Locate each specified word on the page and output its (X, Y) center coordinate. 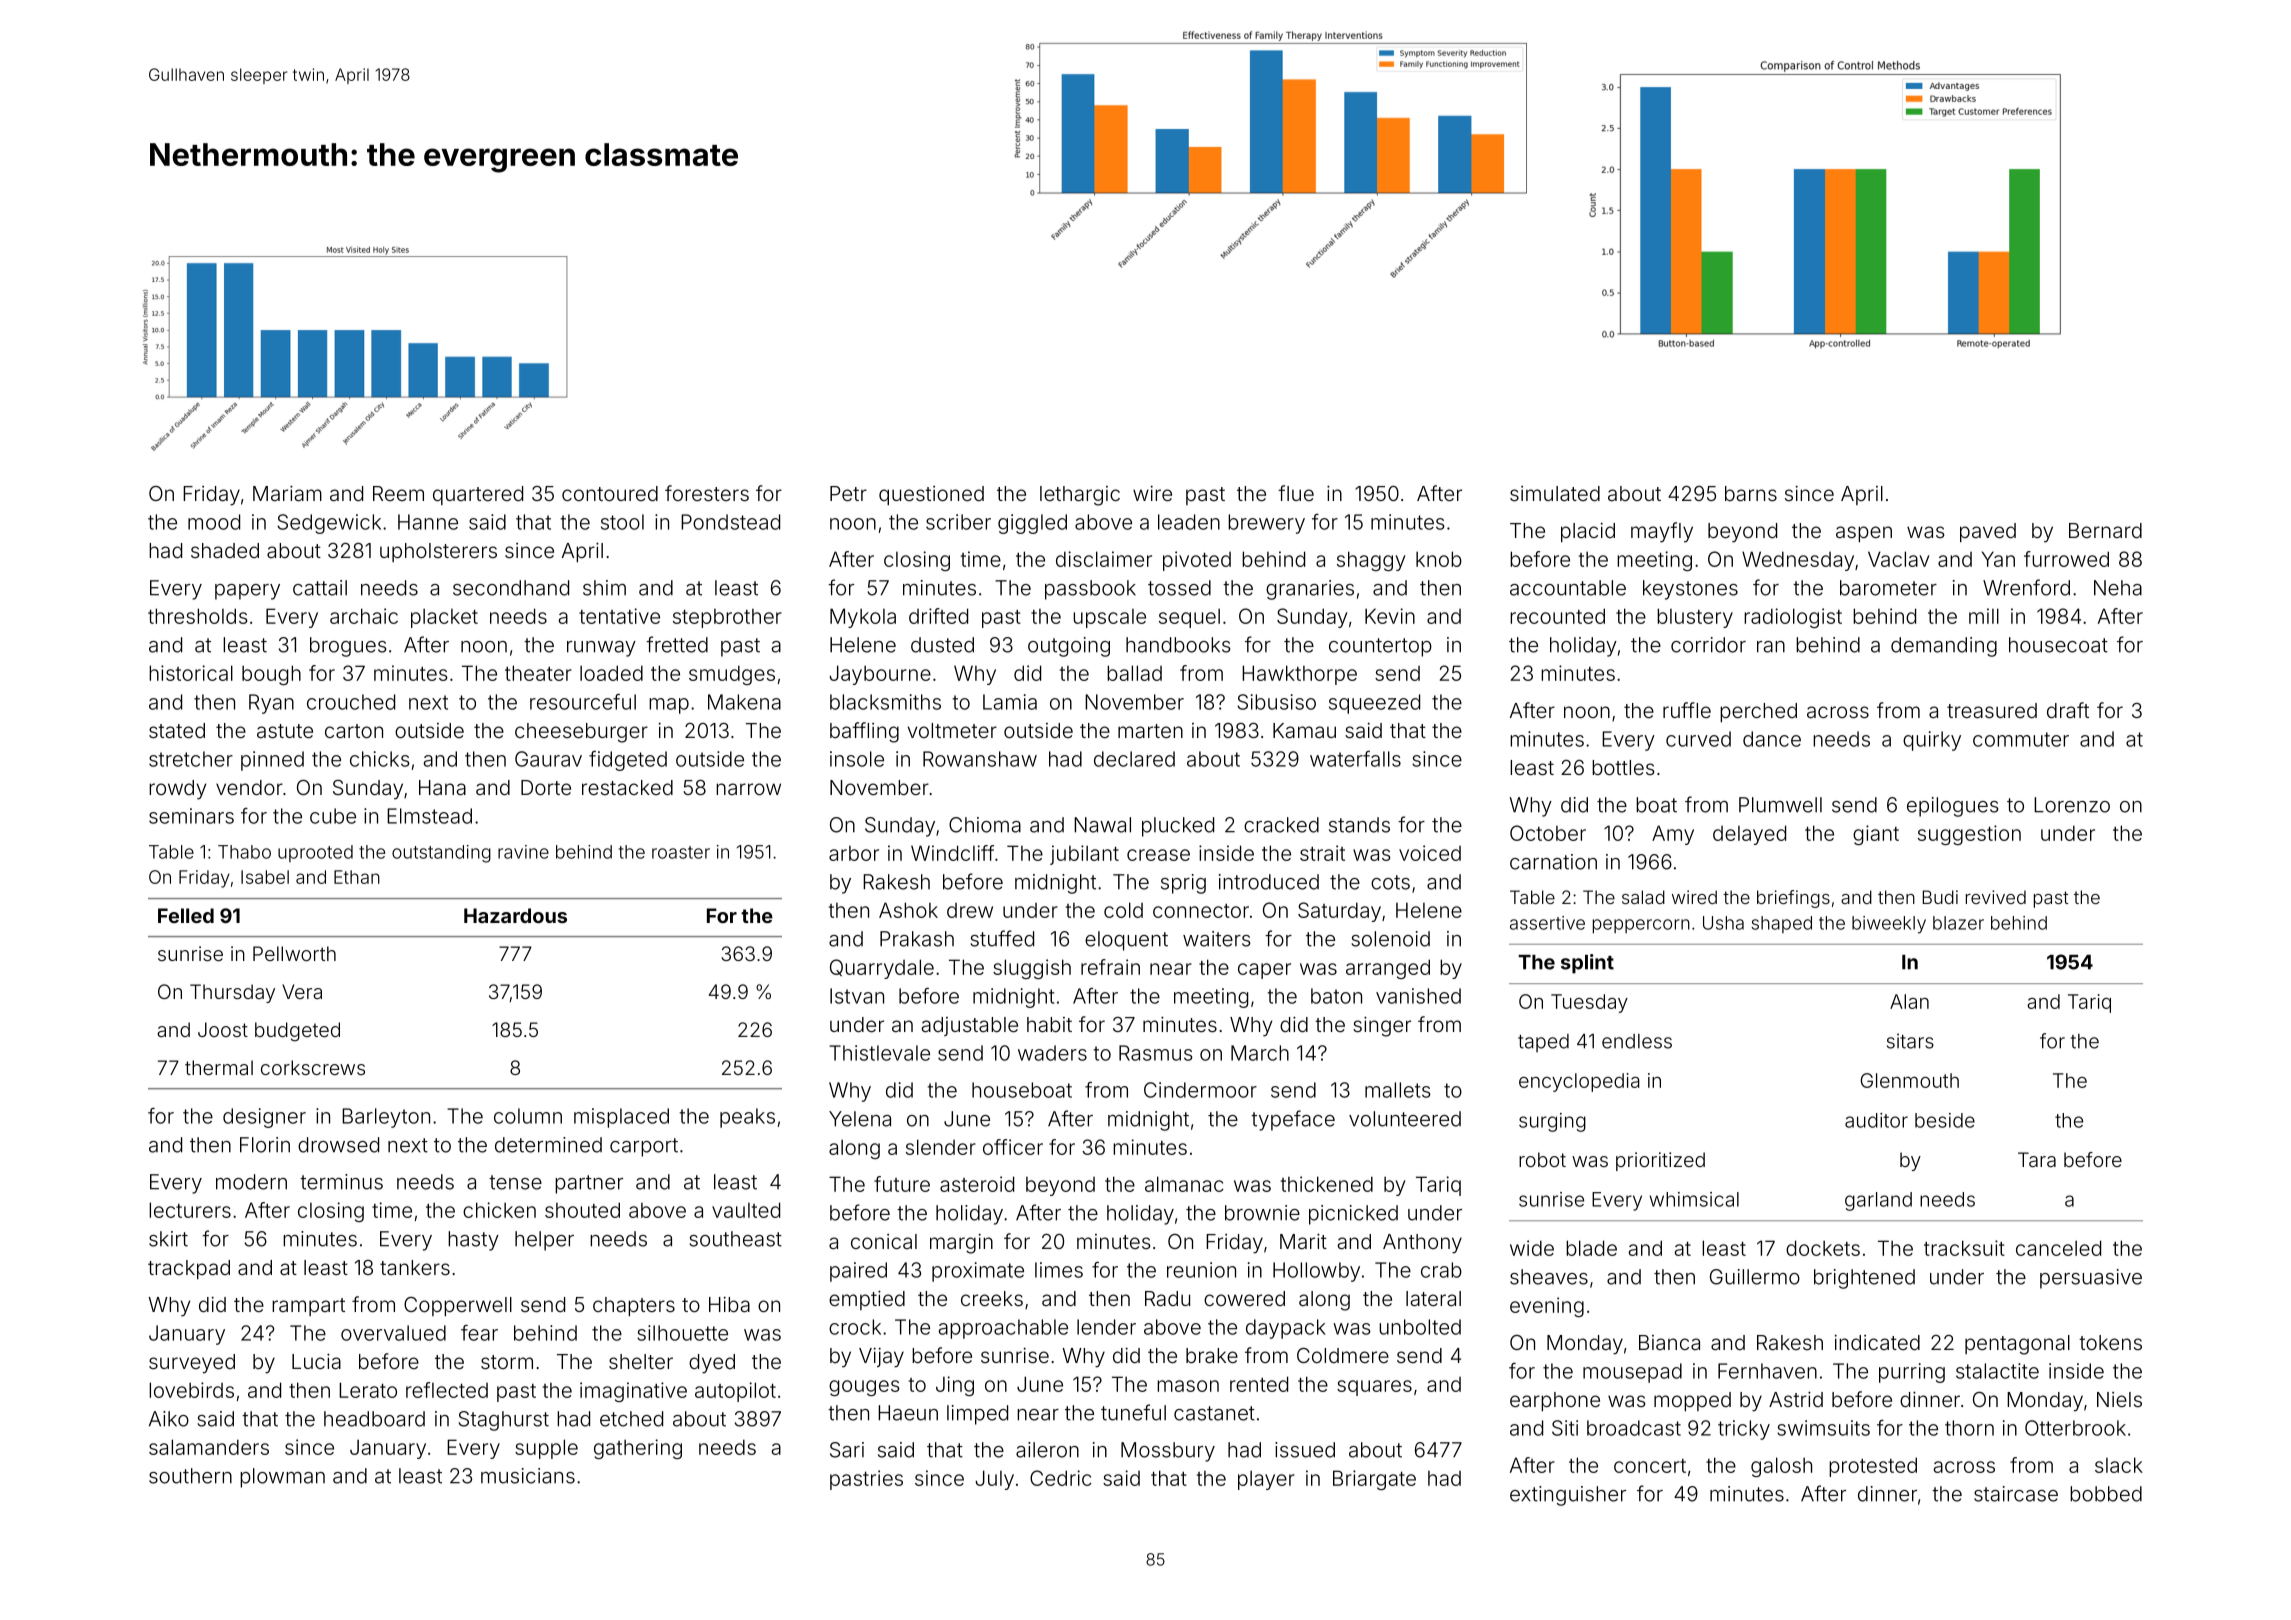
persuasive (2091, 1279)
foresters (707, 493)
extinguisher (1568, 1496)
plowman (282, 1478)
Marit (1303, 1241)
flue (1296, 493)
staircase (2016, 1494)
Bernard (2105, 530)
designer (264, 1118)
